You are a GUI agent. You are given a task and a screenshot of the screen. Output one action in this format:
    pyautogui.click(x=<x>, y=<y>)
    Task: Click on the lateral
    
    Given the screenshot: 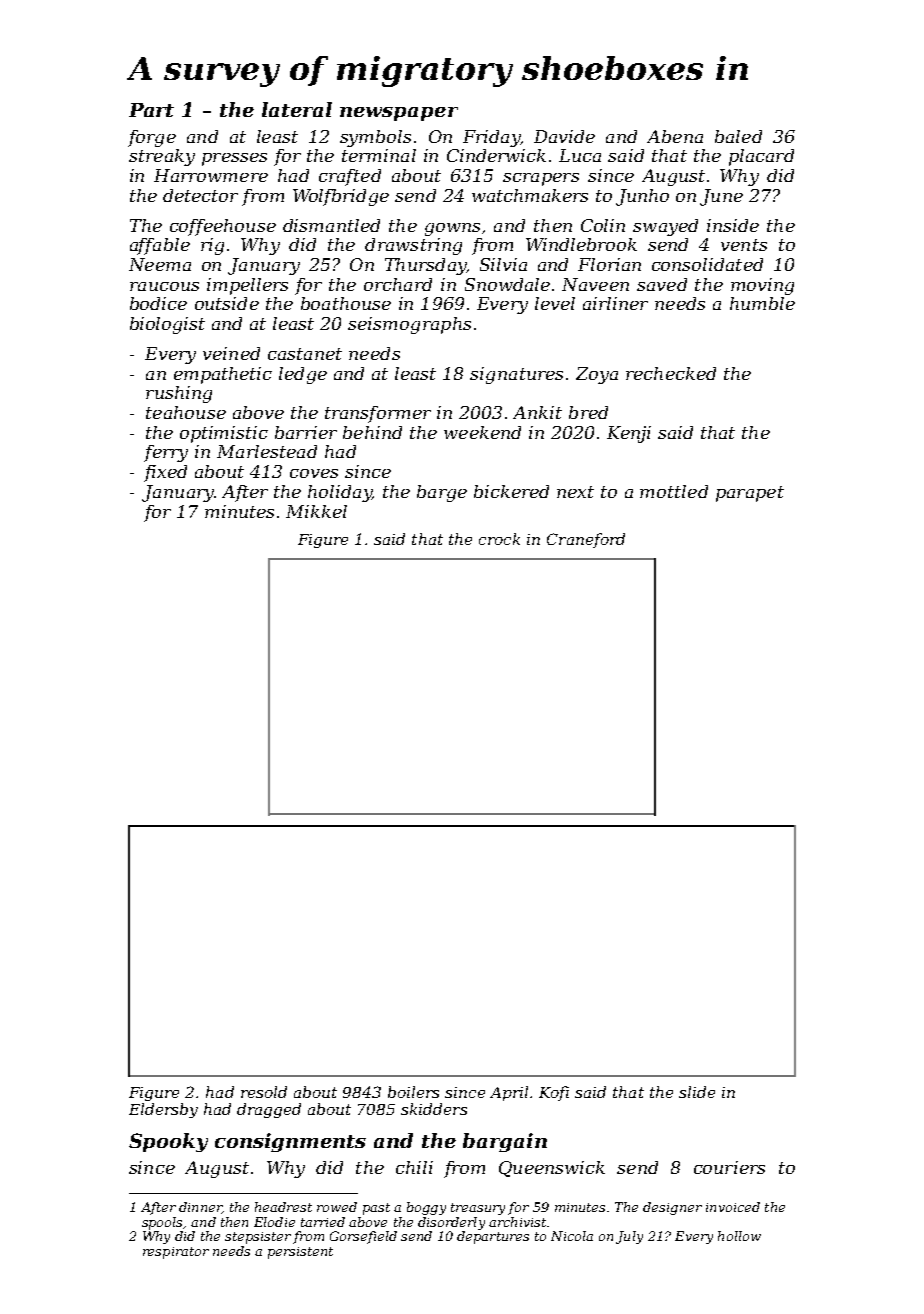 What is the action you would take?
    pyautogui.click(x=297, y=109)
